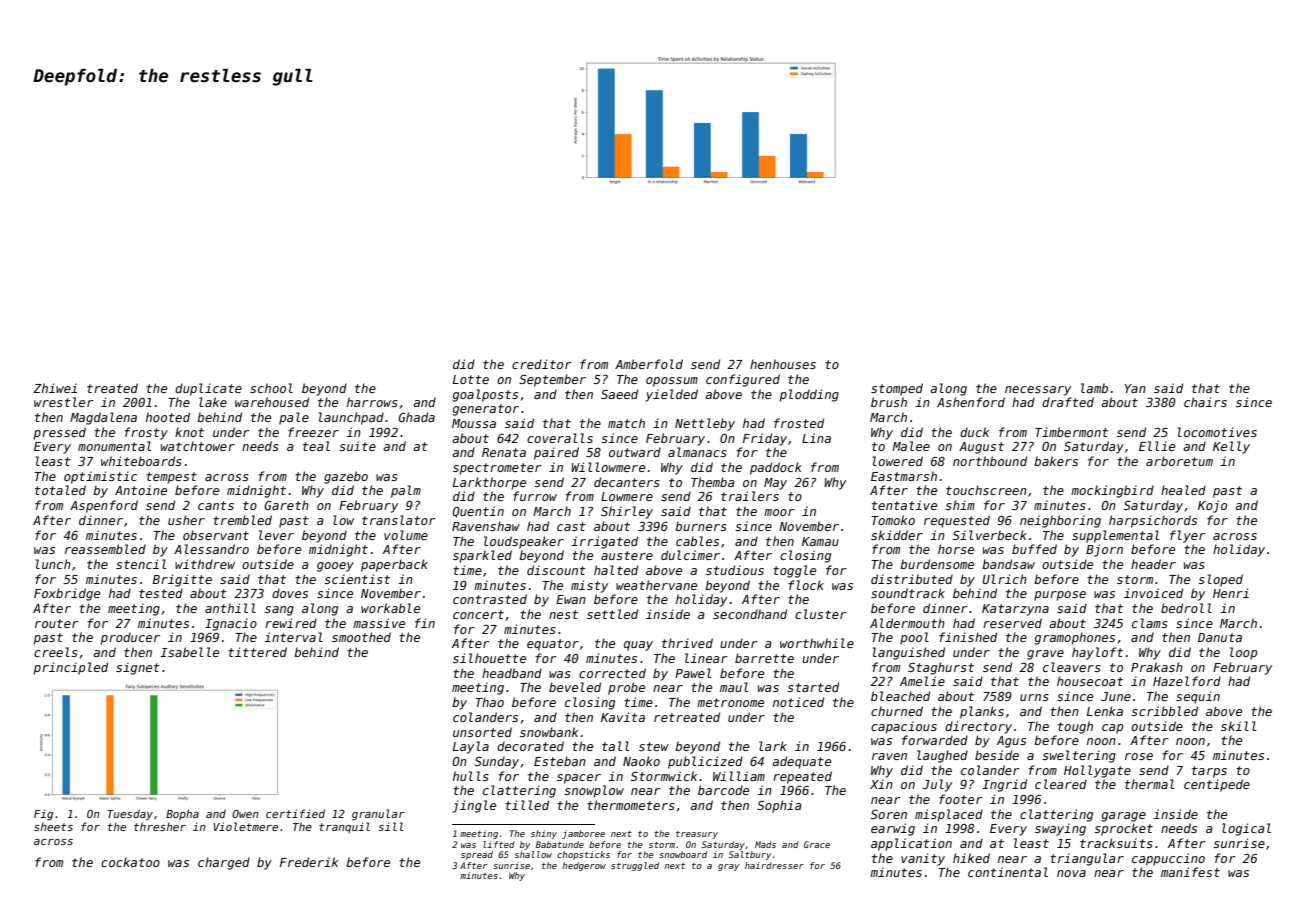 Image resolution: width=1308 pixels, height=924 pixels. What do you see at coordinates (1212, 506) in the document?
I see `Kojo` at bounding box center [1212, 506].
